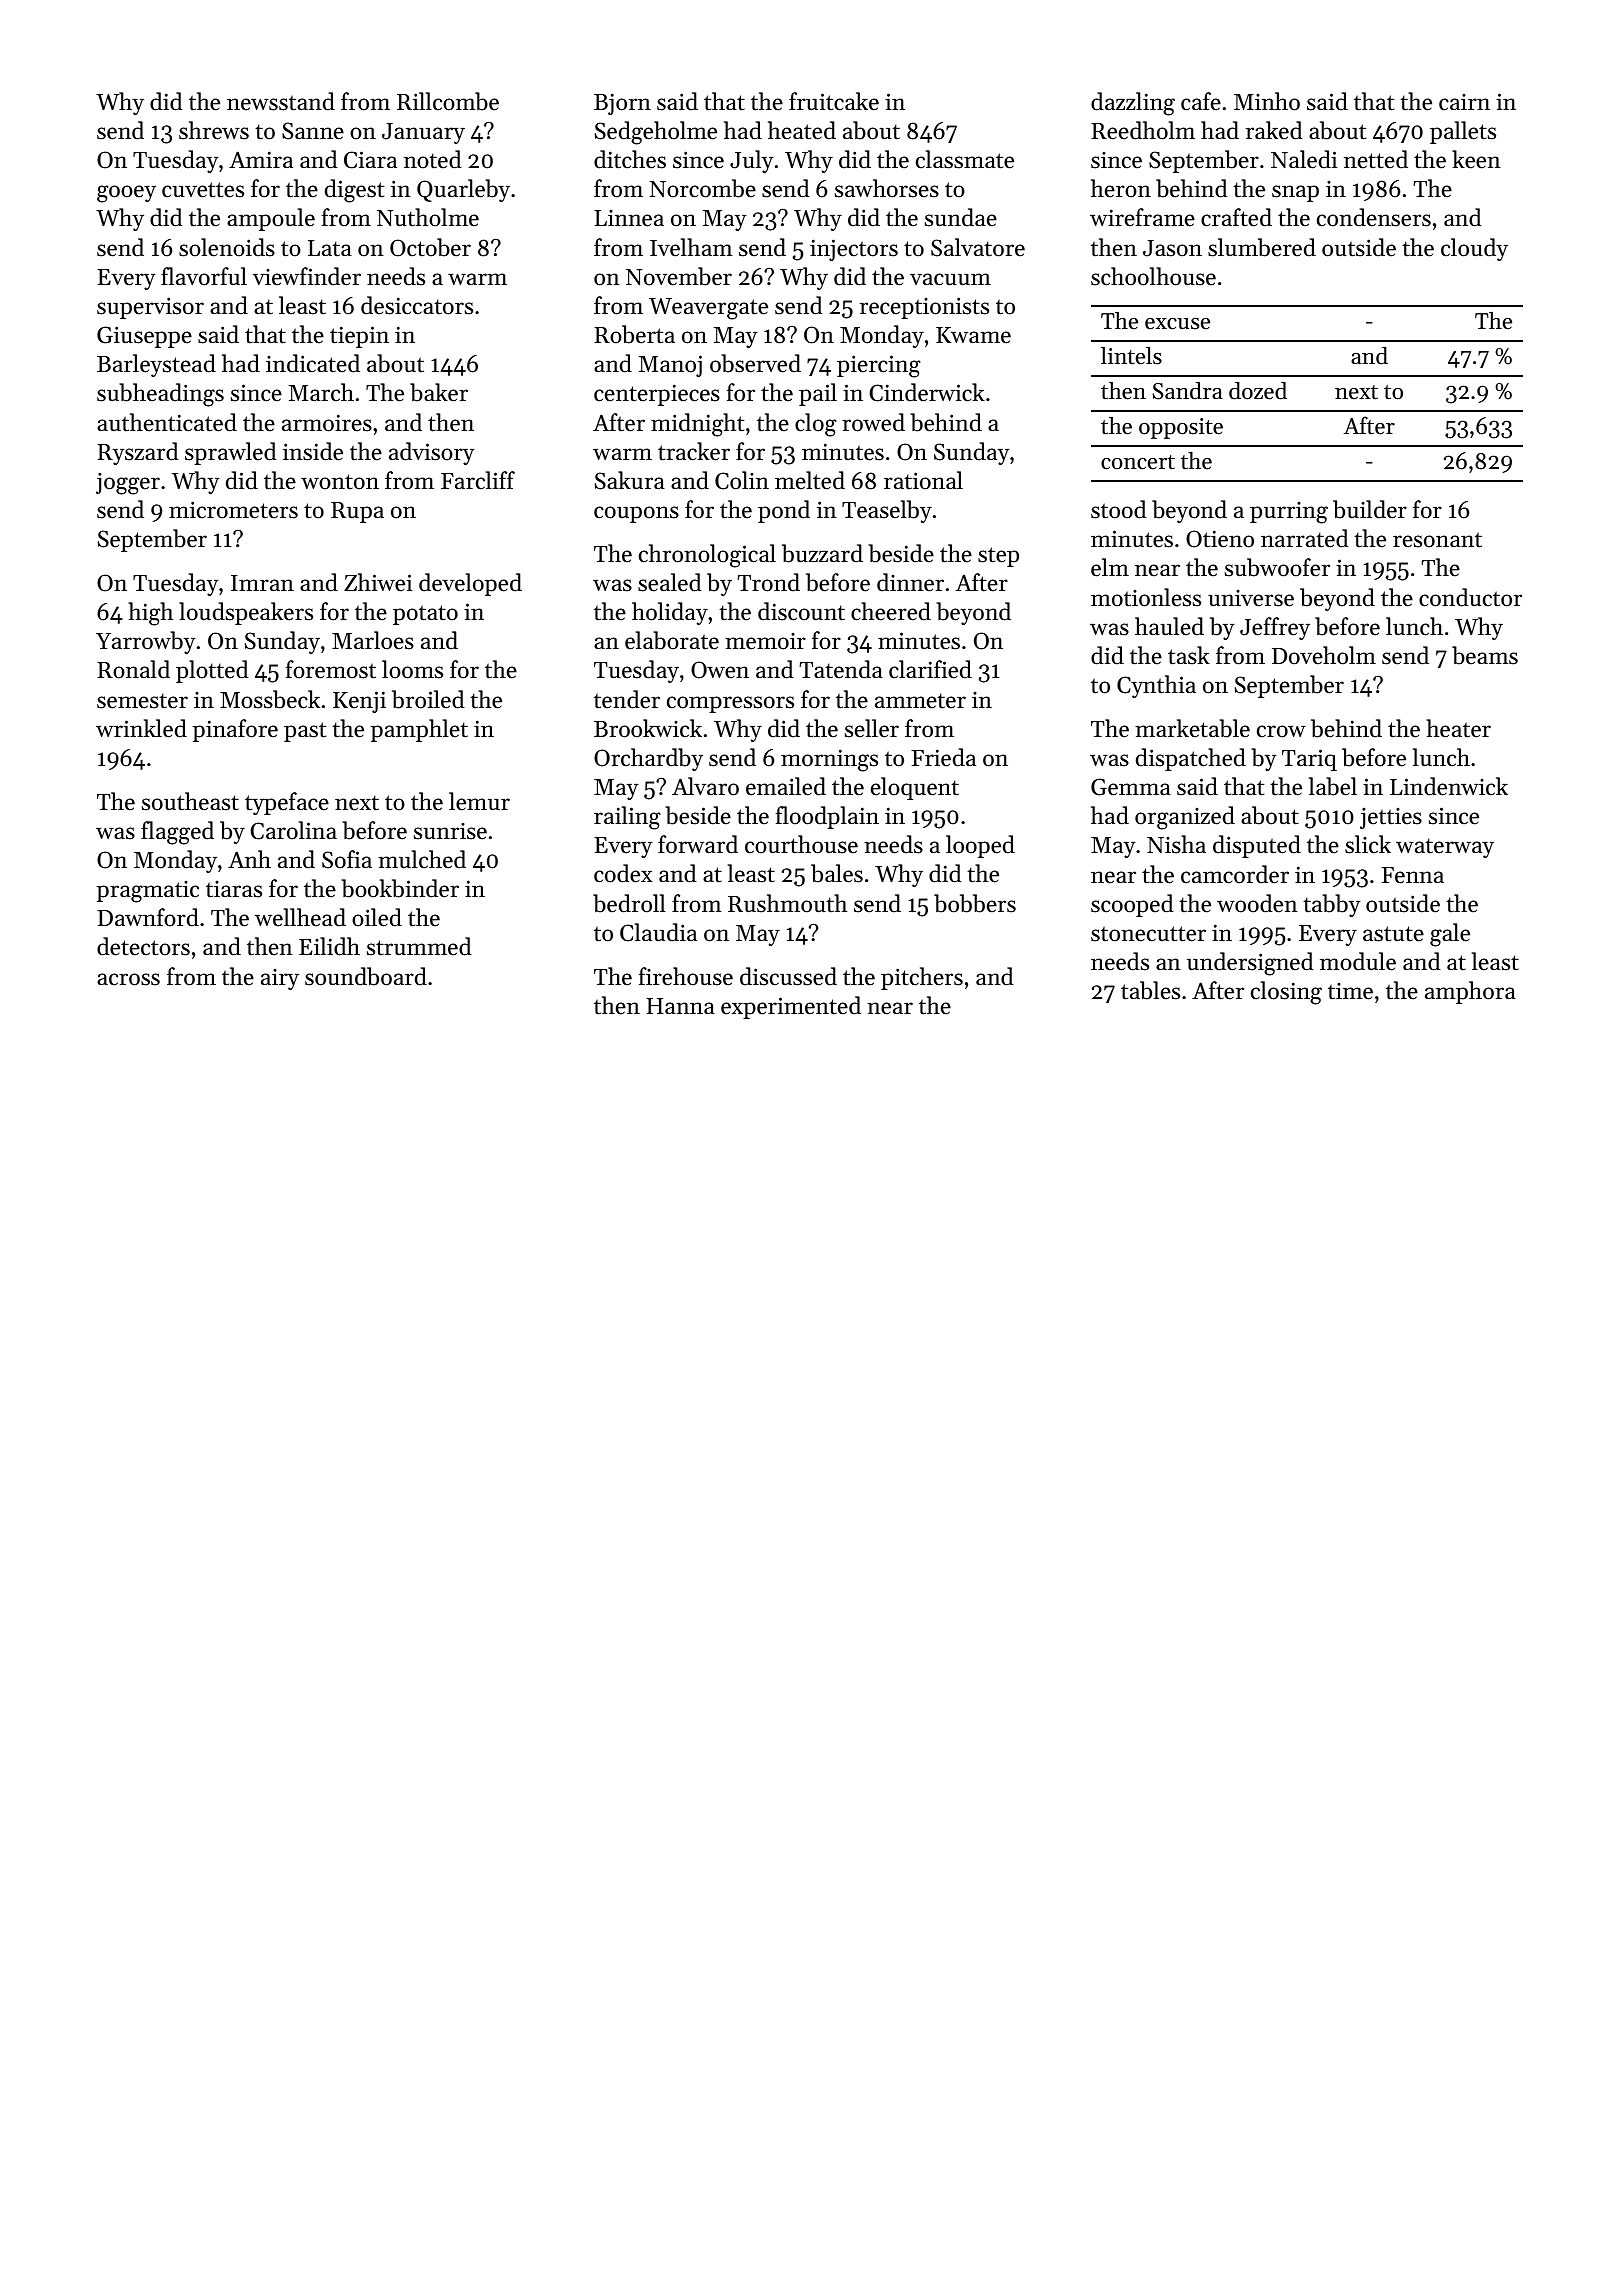 Image resolution: width=1620 pixels, height=2292 pixels. I want to click on dinner, so click(910, 582).
